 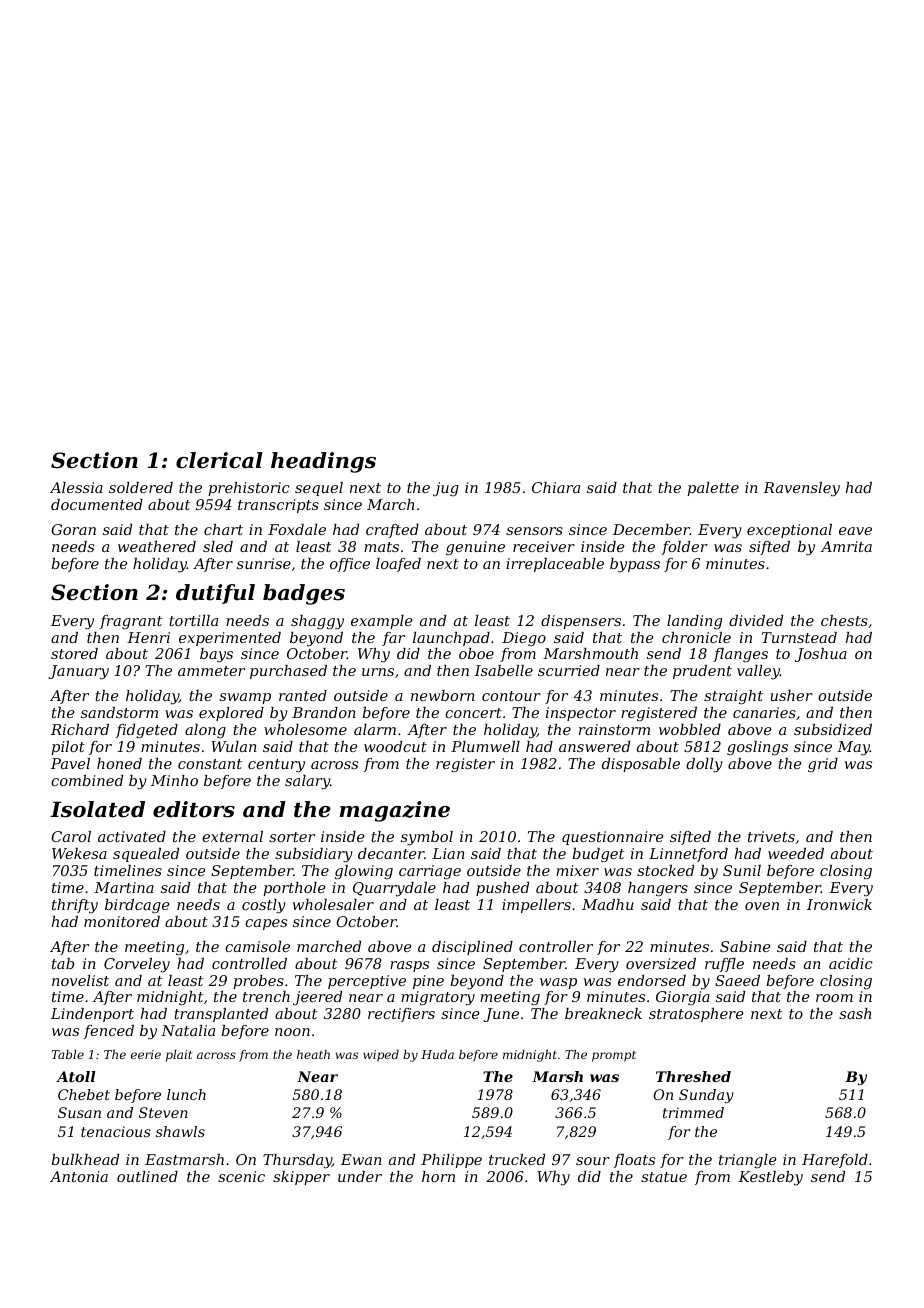 I want to click on headings, so click(x=323, y=462).
